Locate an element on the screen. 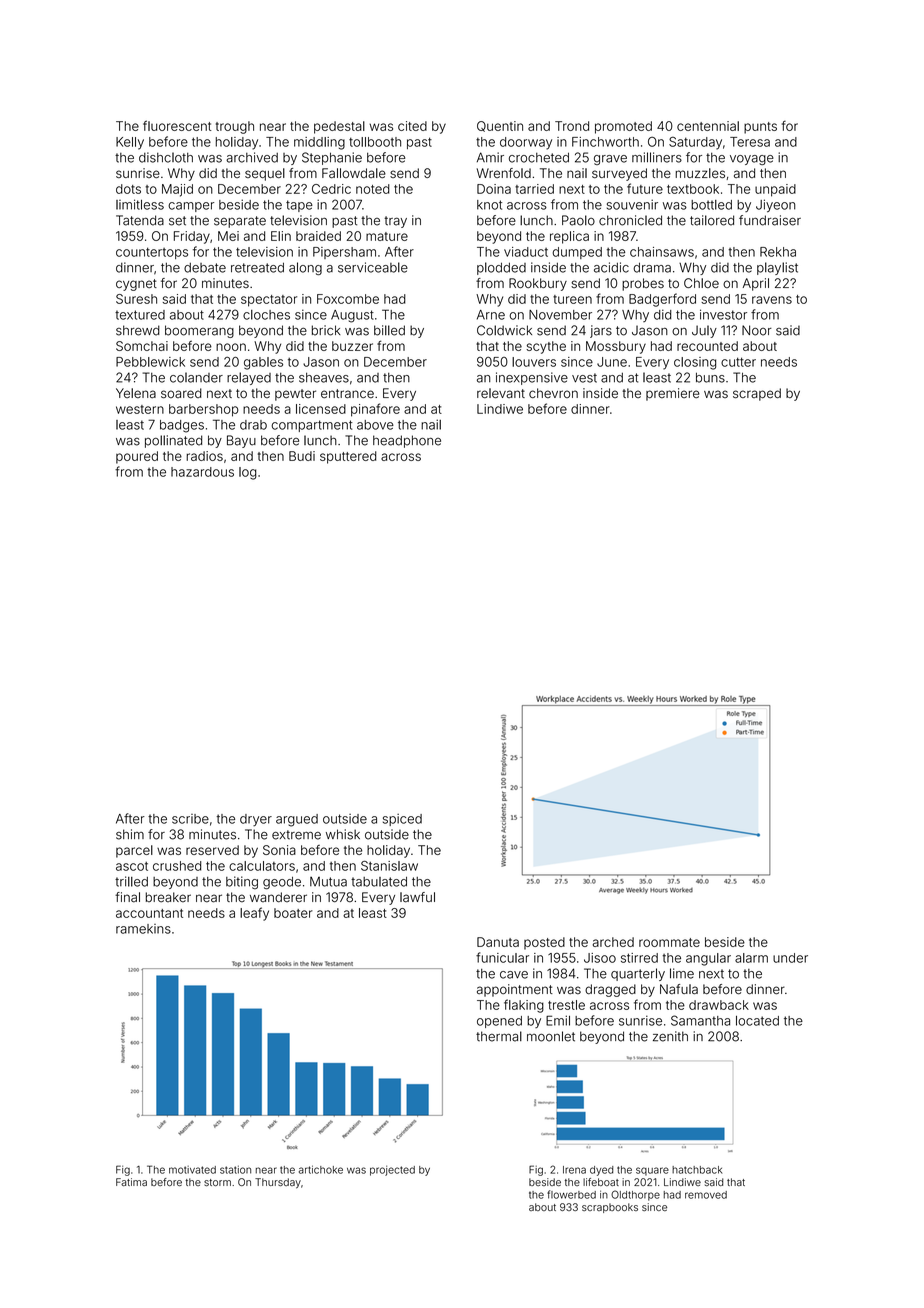  scribe is located at coordinates (190, 819).
